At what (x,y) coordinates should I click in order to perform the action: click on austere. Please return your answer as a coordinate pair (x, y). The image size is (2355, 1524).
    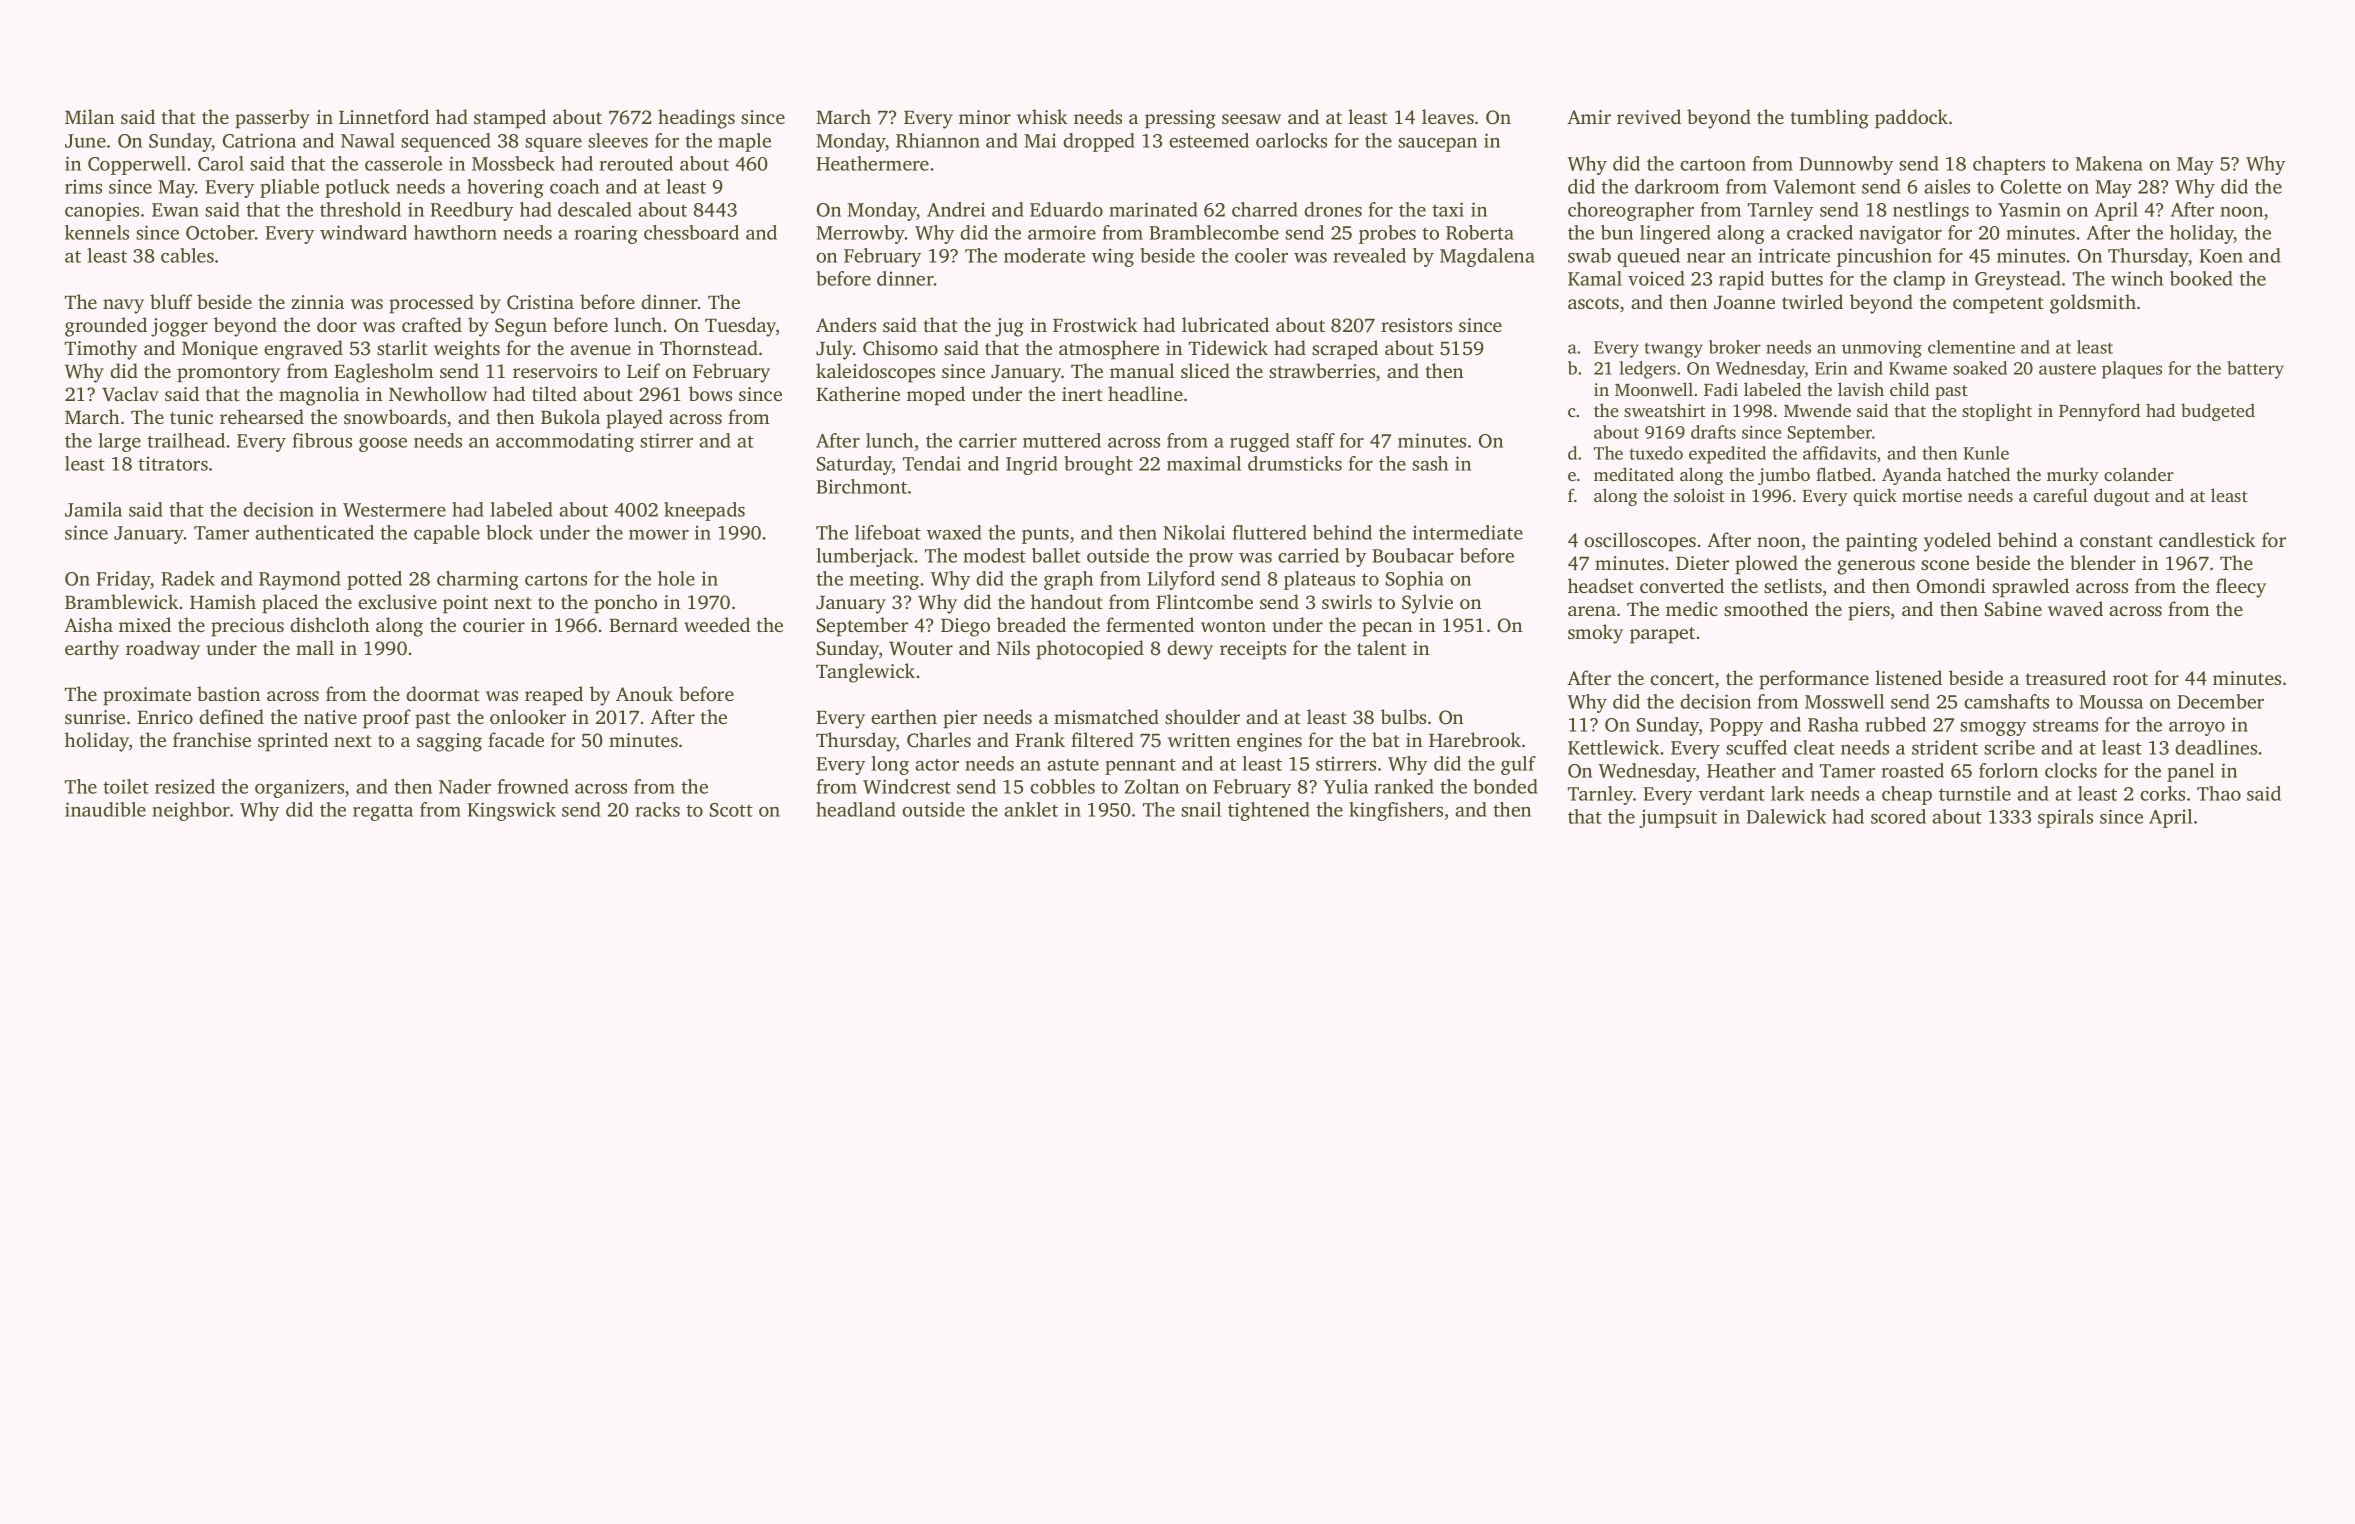
    Looking at the image, I should click on (2067, 369).
